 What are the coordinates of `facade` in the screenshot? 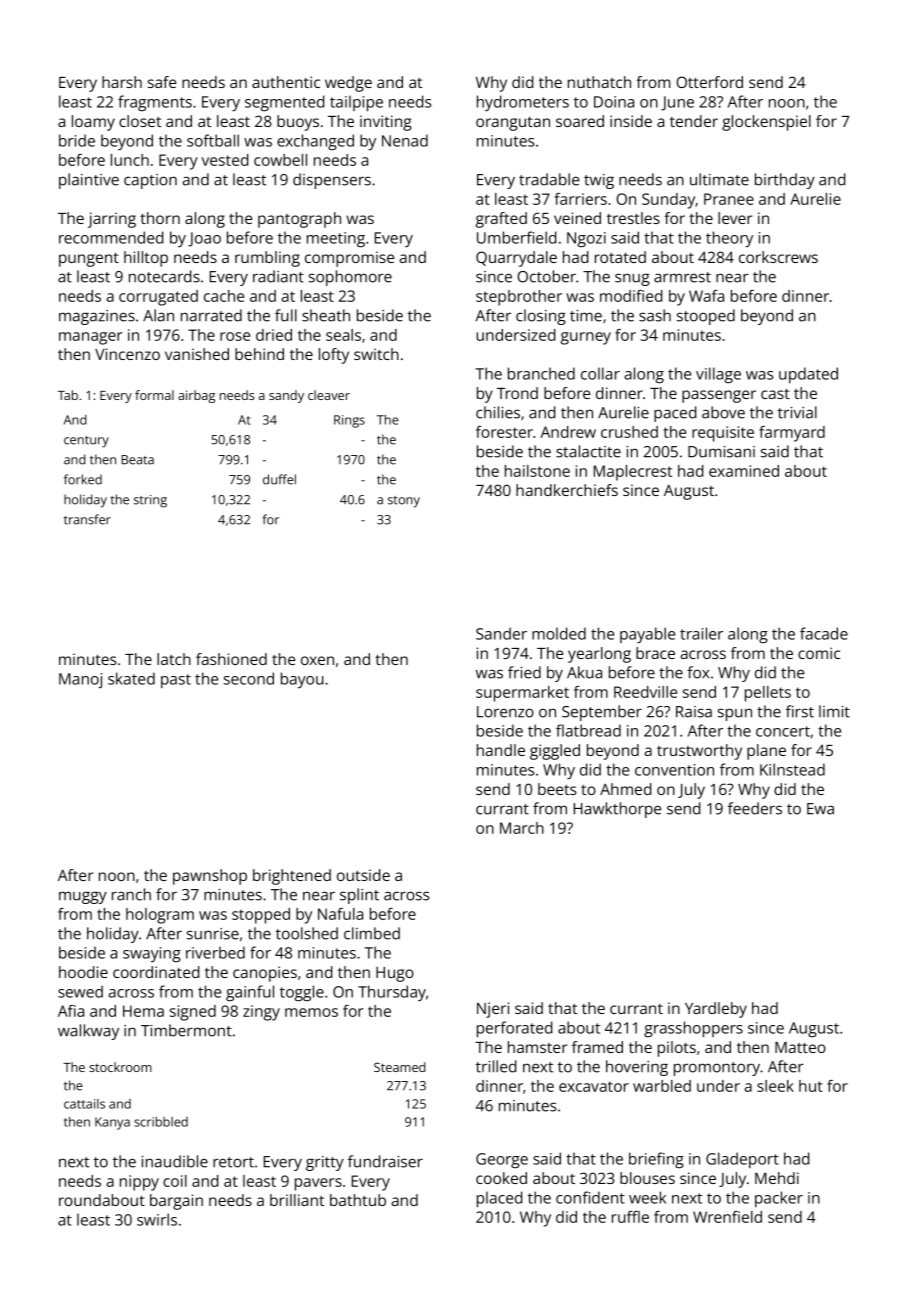 It's located at (824, 633).
